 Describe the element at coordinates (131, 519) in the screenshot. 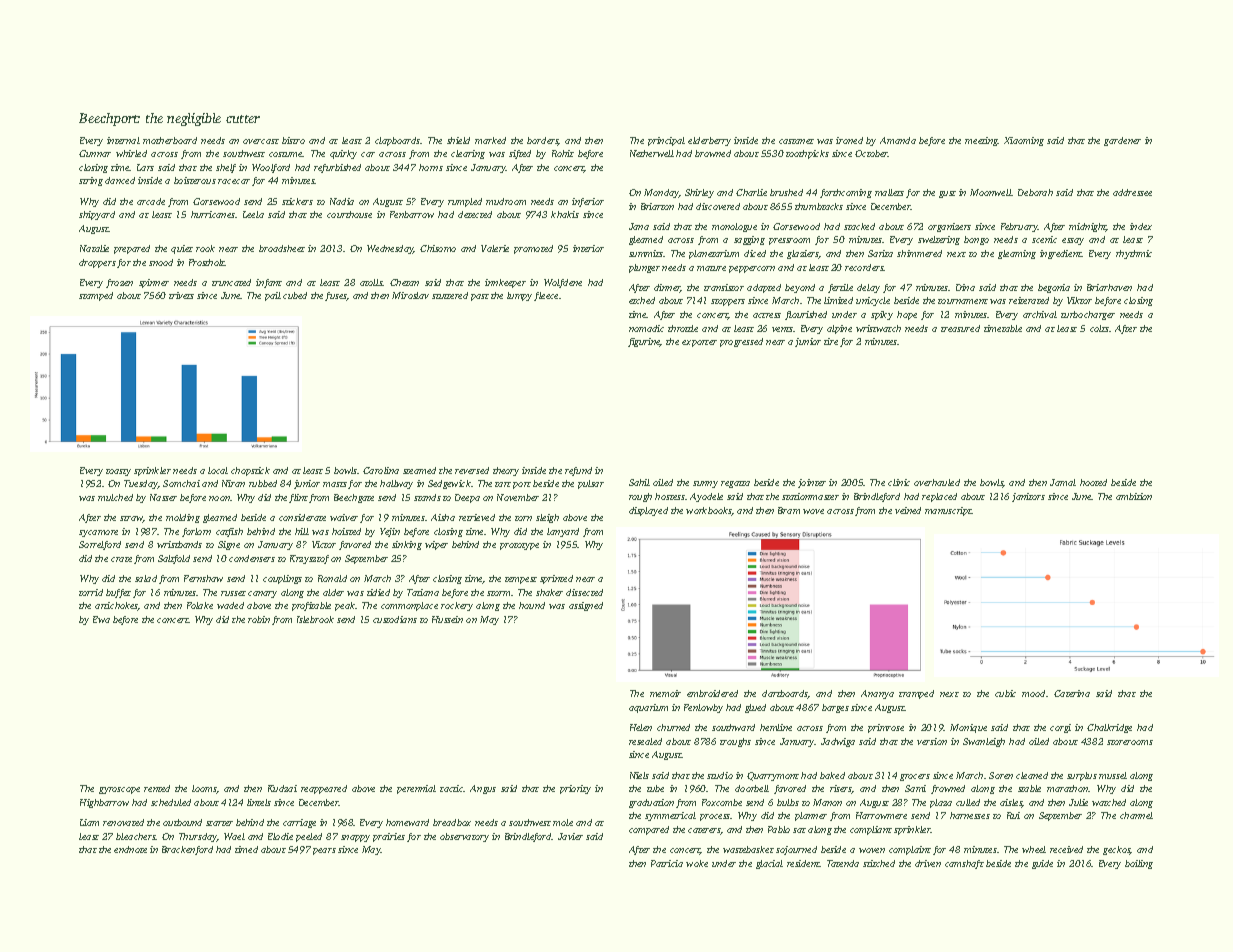

I see `straw` at that location.
